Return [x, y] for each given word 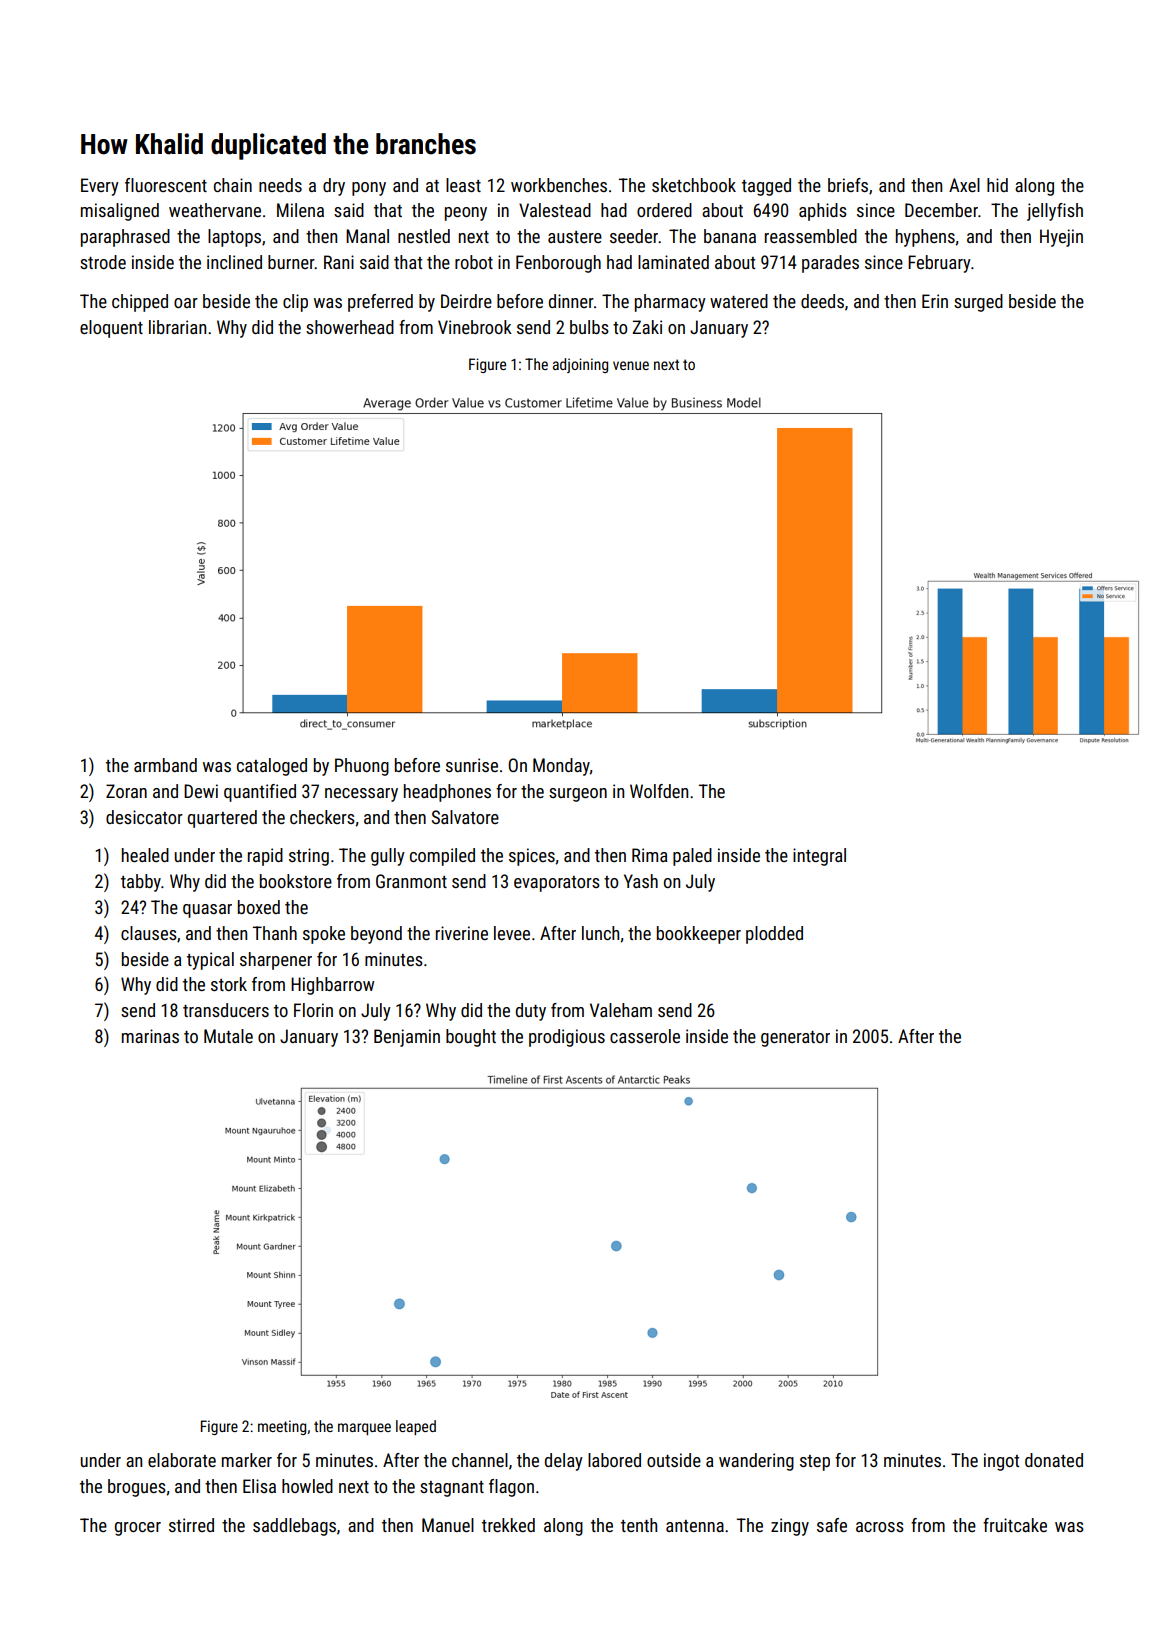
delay [564, 1462]
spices [532, 857]
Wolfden [659, 791]
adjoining [580, 365]
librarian [177, 327]
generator [795, 1039]
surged [978, 303]
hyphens [925, 238]
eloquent [111, 329]
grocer [138, 1529]
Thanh [275, 933]
